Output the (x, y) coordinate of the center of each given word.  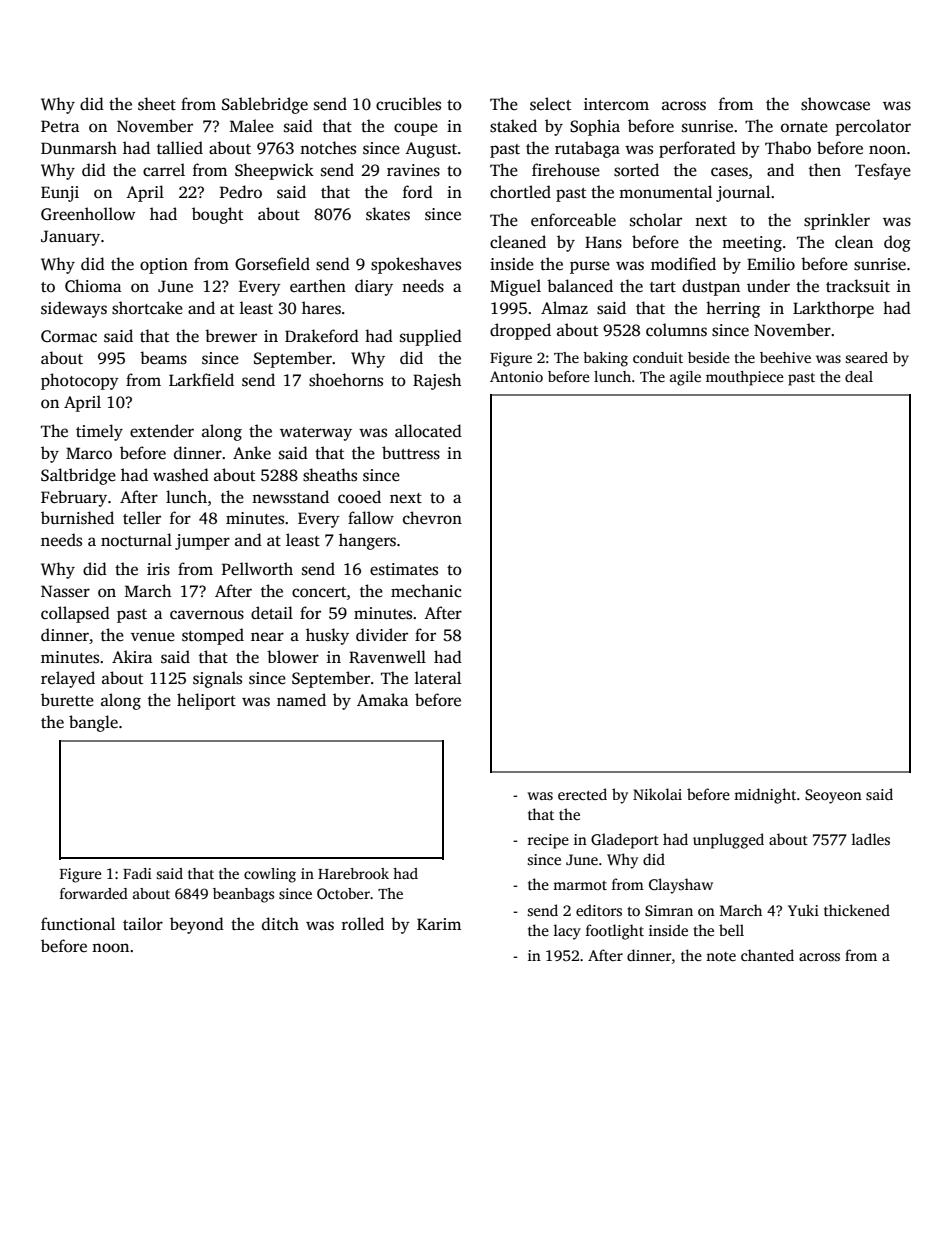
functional (78, 923)
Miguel (515, 287)
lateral (438, 677)
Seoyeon (833, 796)
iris (158, 569)
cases (729, 172)
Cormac (69, 336)
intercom (616, 104)
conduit (658, 357)
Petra (60, 126)
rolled (363, 924)
